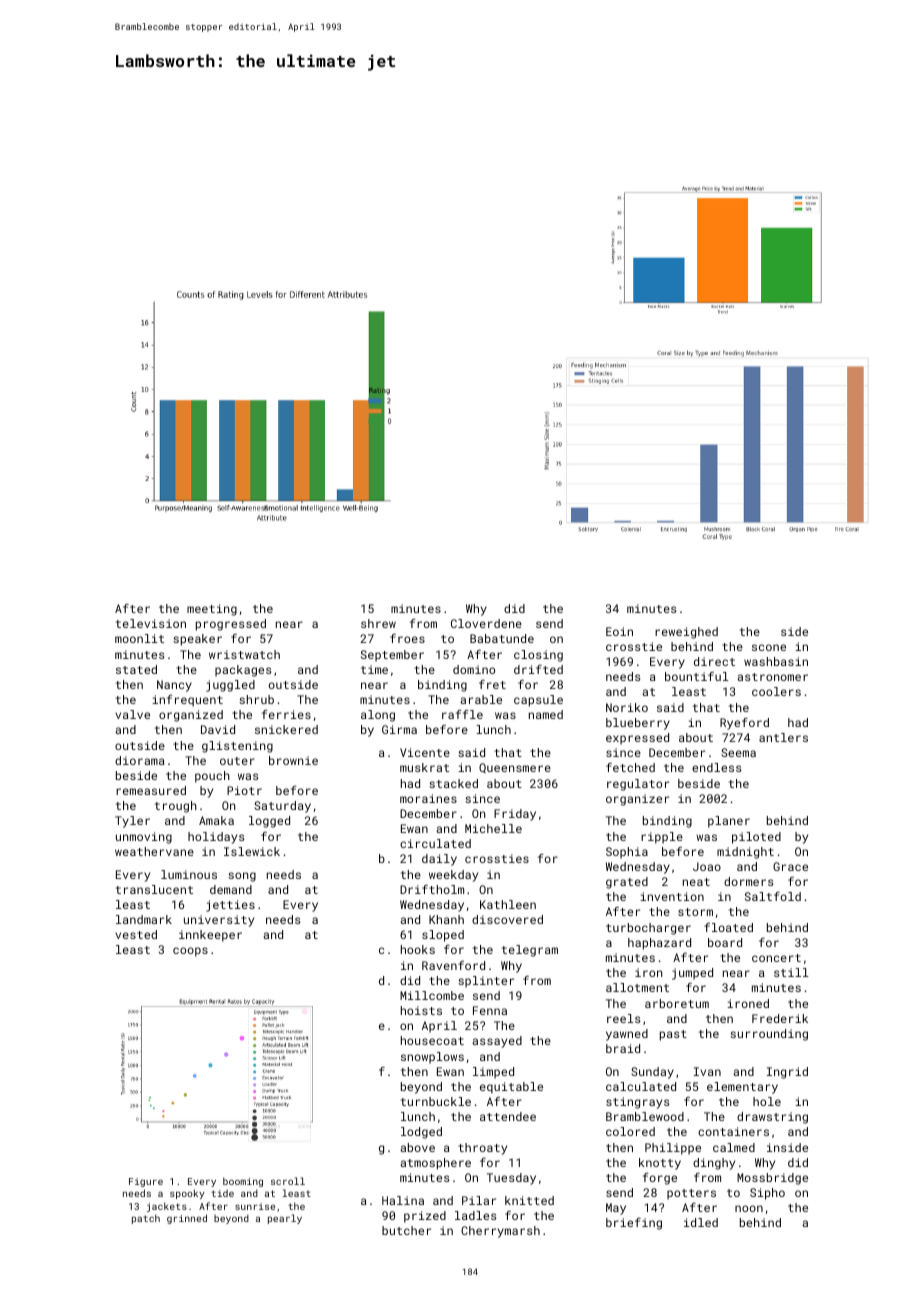 This screenshot has width=924, height=1308. I want to click on remeasured, so click(151, 790).
